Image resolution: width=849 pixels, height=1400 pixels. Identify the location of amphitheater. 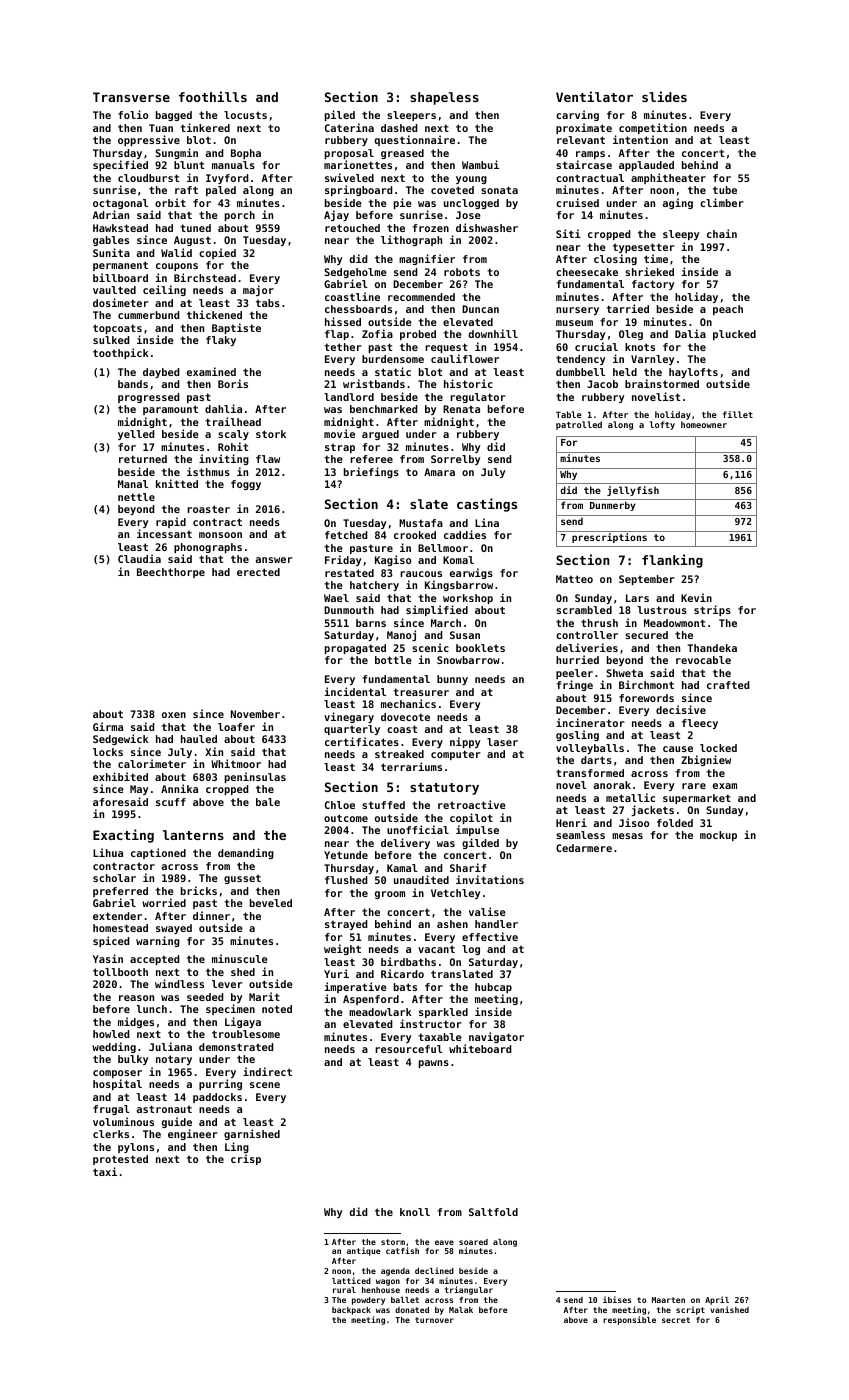
(668, 178).
